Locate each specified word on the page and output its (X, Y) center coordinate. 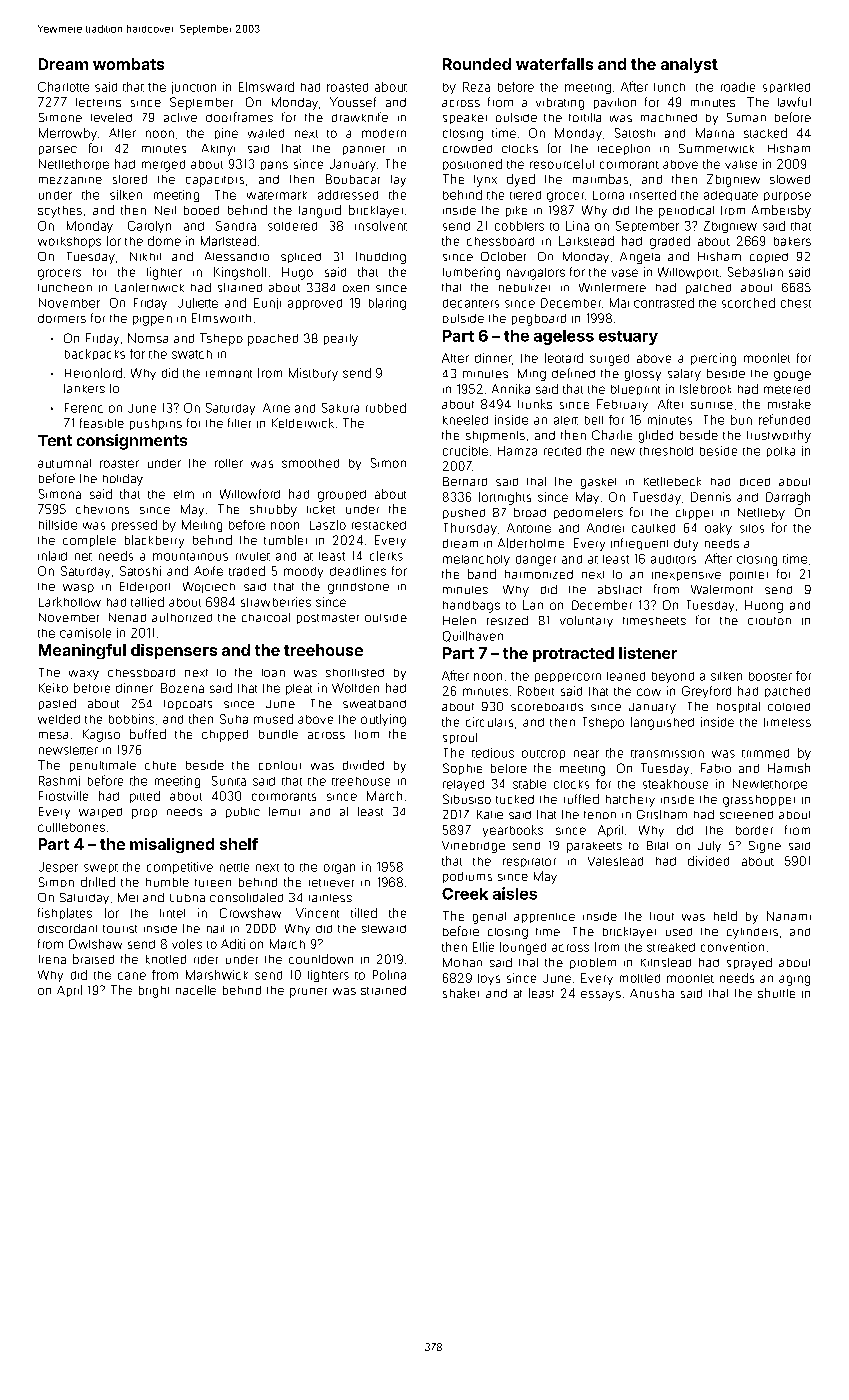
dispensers (174, 651)
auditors (673, 559)
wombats (128, 64)
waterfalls (554, 64)
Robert (536, 691)
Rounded (477, 64)
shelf (239, 844)
